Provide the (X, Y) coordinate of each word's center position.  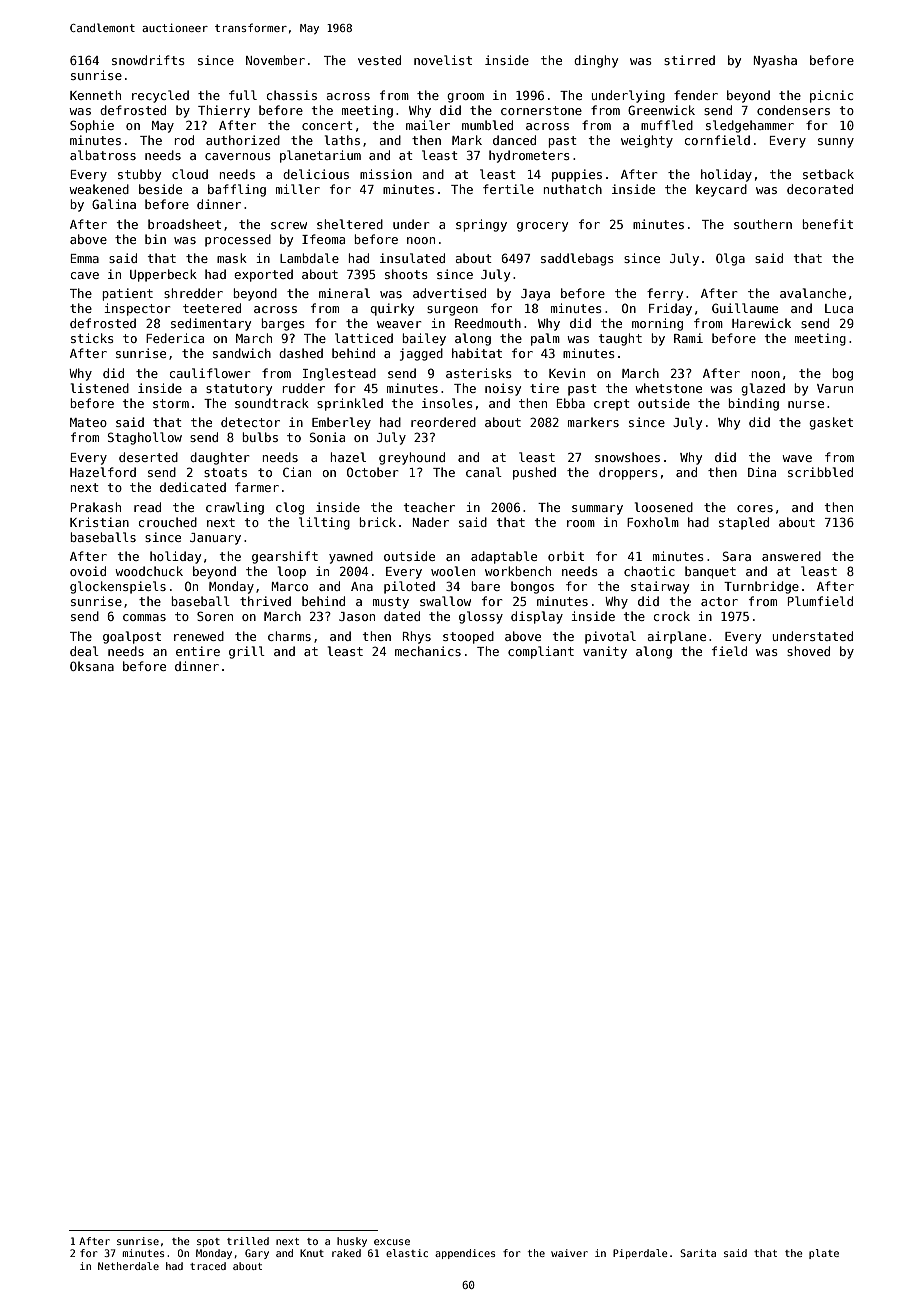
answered (791, 556)
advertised (449, 293)
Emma (85, 258)
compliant (541, 652)
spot (208, 1242)
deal (84, 651)
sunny (836, 143)
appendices (465, 1254)
